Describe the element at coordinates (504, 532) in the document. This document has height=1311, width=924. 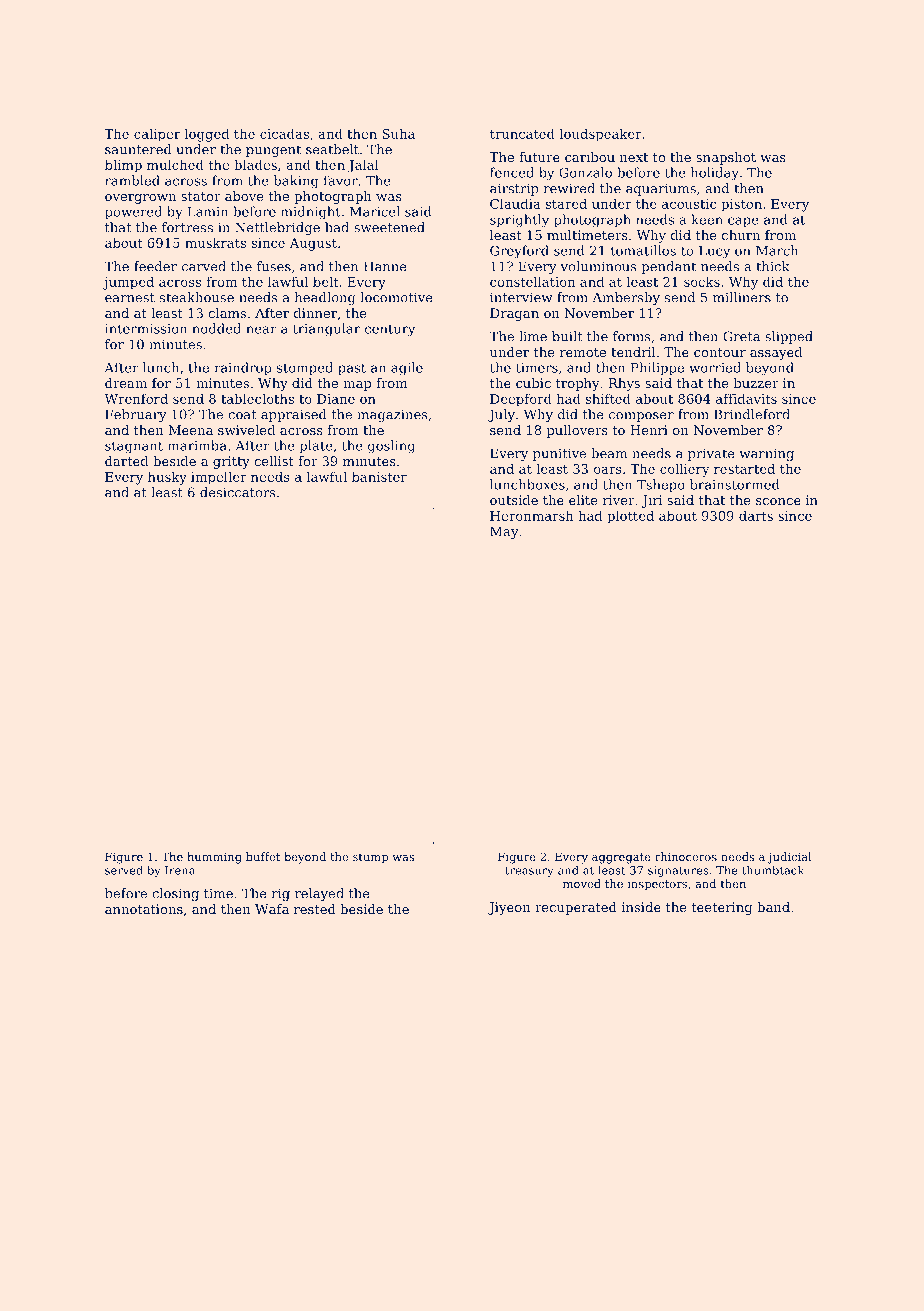
I see `May` at that location.
